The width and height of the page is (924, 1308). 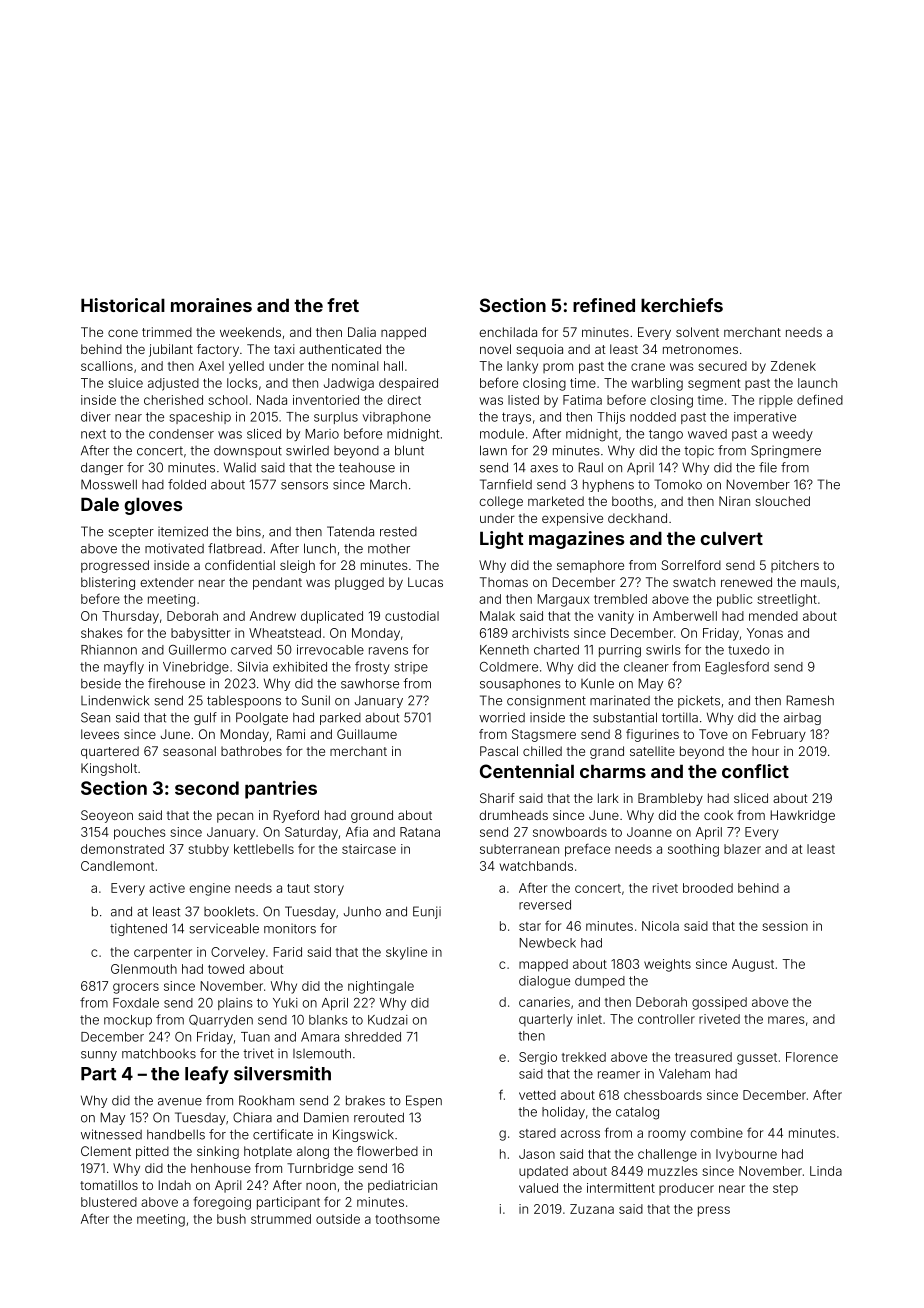 I want to click on duplicated, so click(x=332, y=617).
